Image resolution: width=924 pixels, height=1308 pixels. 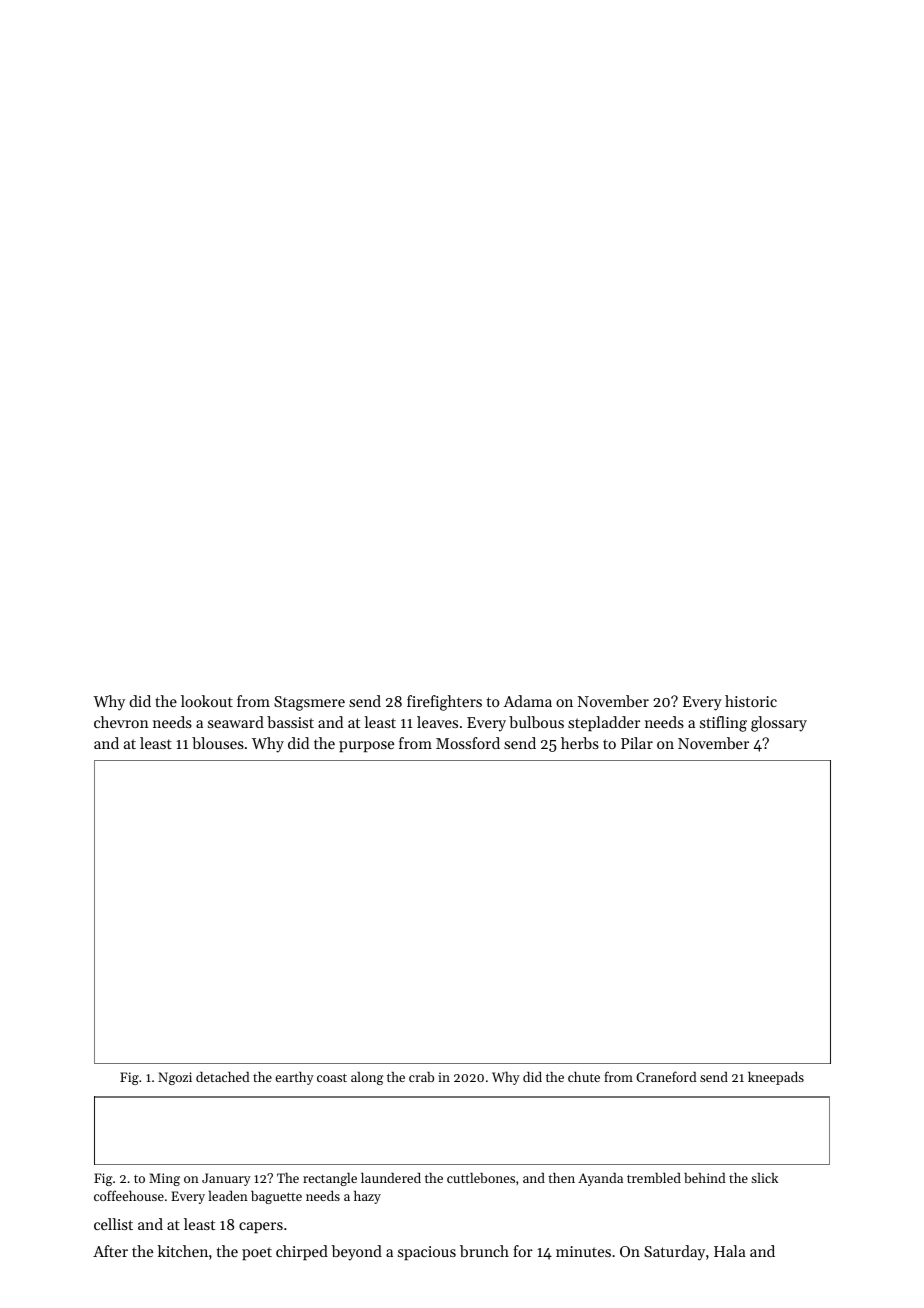 I want to click on kitchen, so click(x=182, y=1251).
